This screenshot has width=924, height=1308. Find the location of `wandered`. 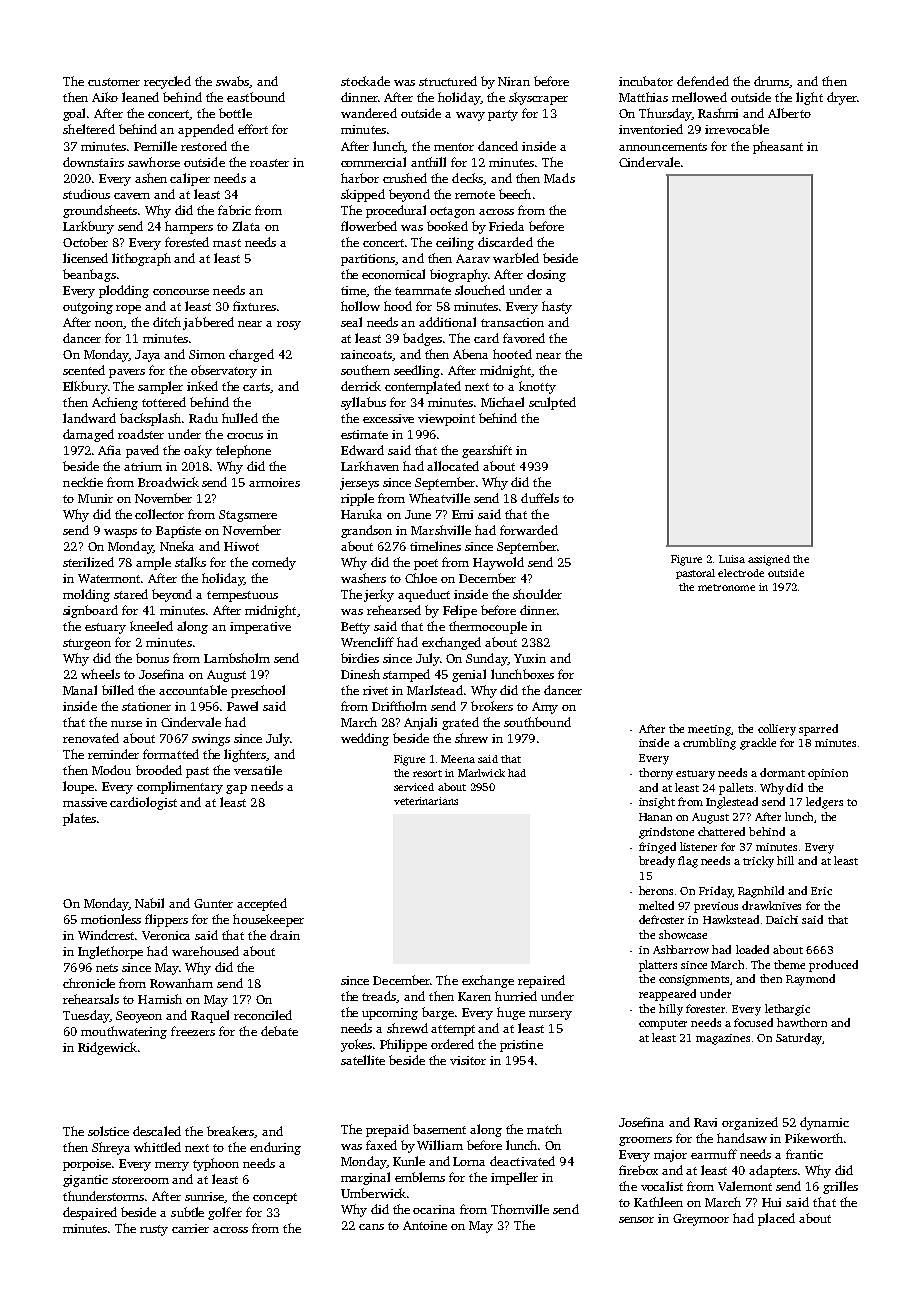

wandered is located at coordinates (369, 113).
